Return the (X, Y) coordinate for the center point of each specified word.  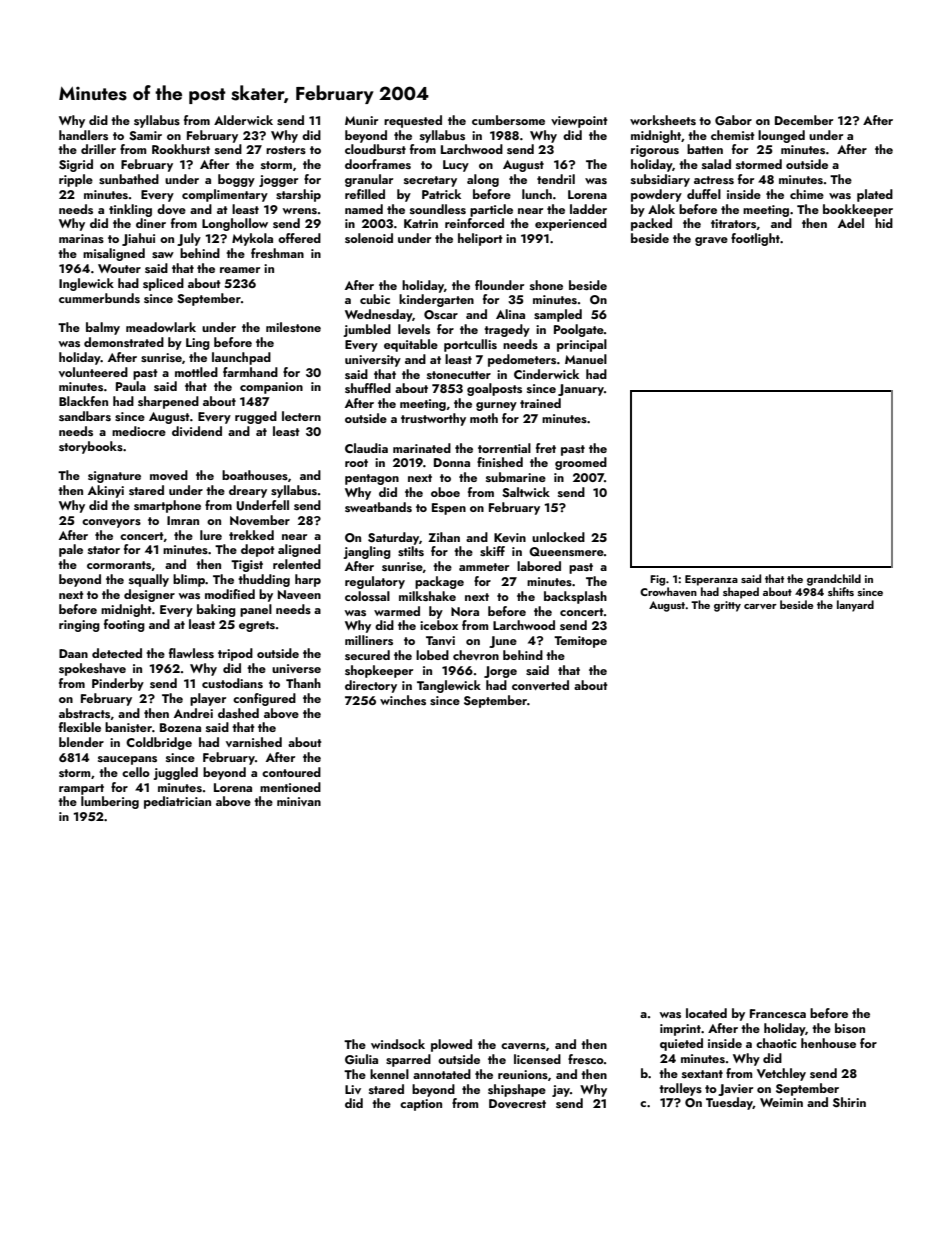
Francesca (778, 1013)
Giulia (361, 1059)
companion (271, 388)
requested (413, 121)
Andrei (193, 713)
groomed (581, 463)
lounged (781, 136)
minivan (299, 801)
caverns (523, 1046)
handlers (83, 135)
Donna (452, 462)
